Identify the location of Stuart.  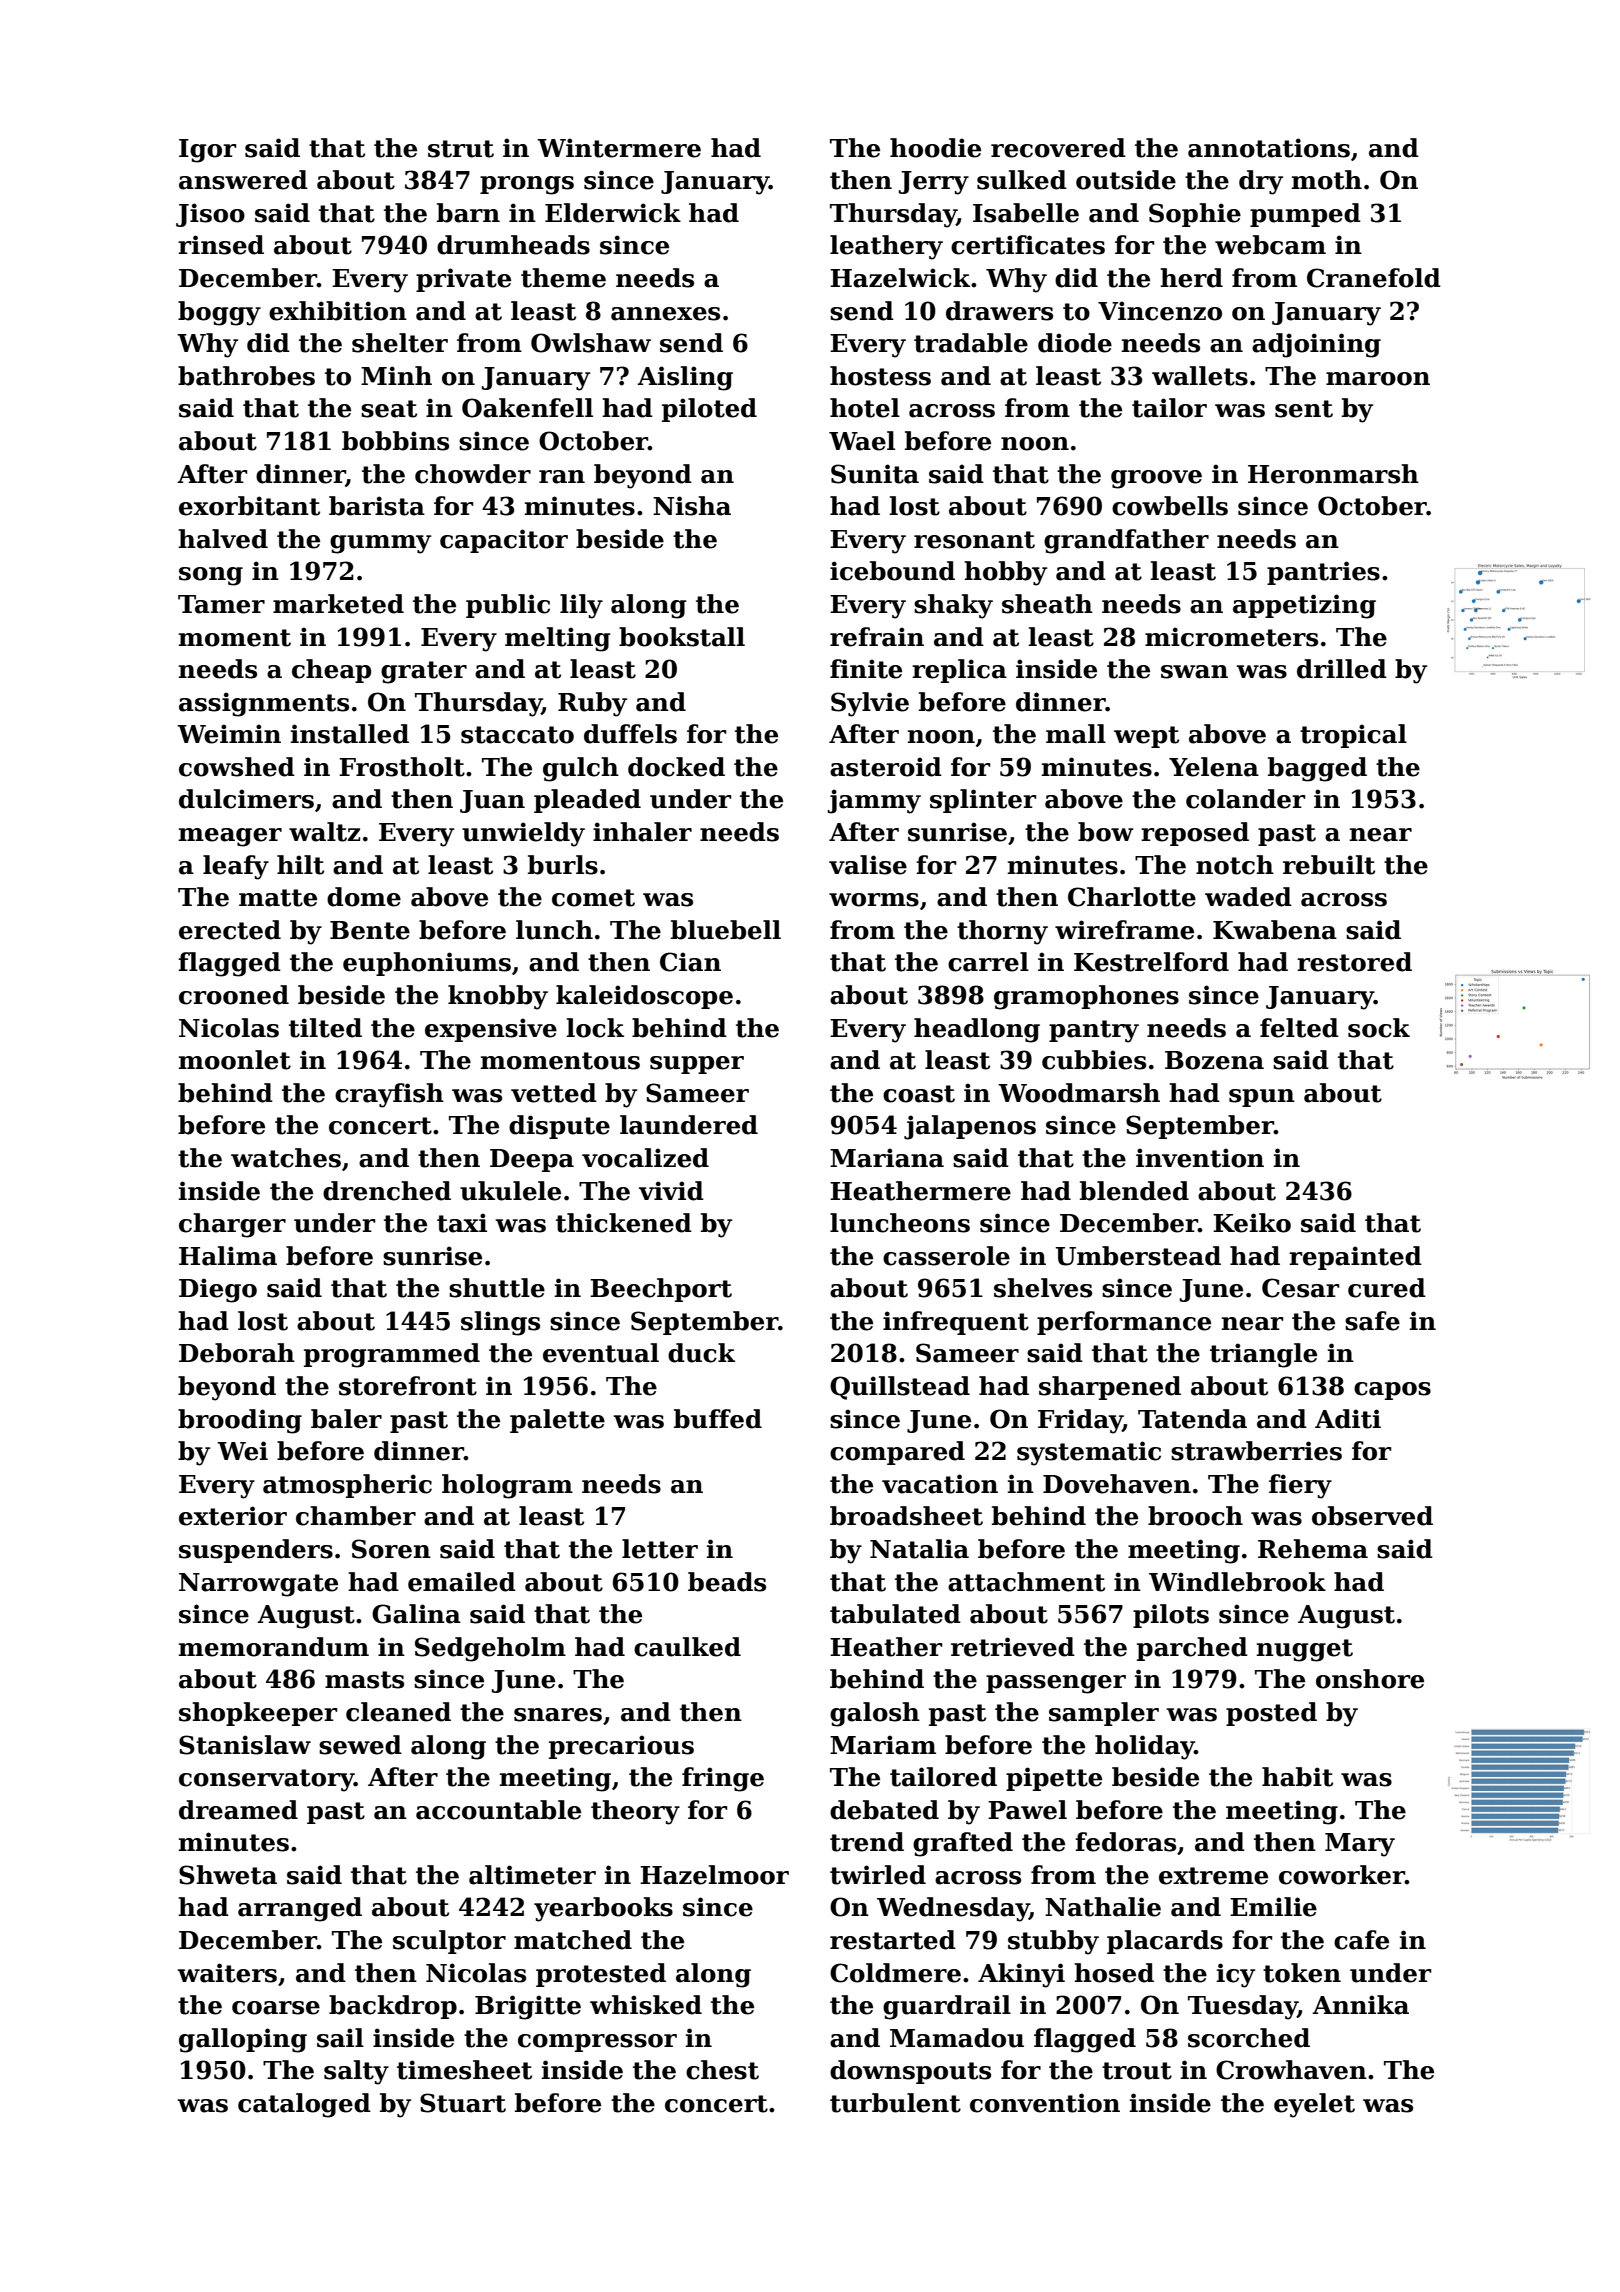
(463, 2103).
